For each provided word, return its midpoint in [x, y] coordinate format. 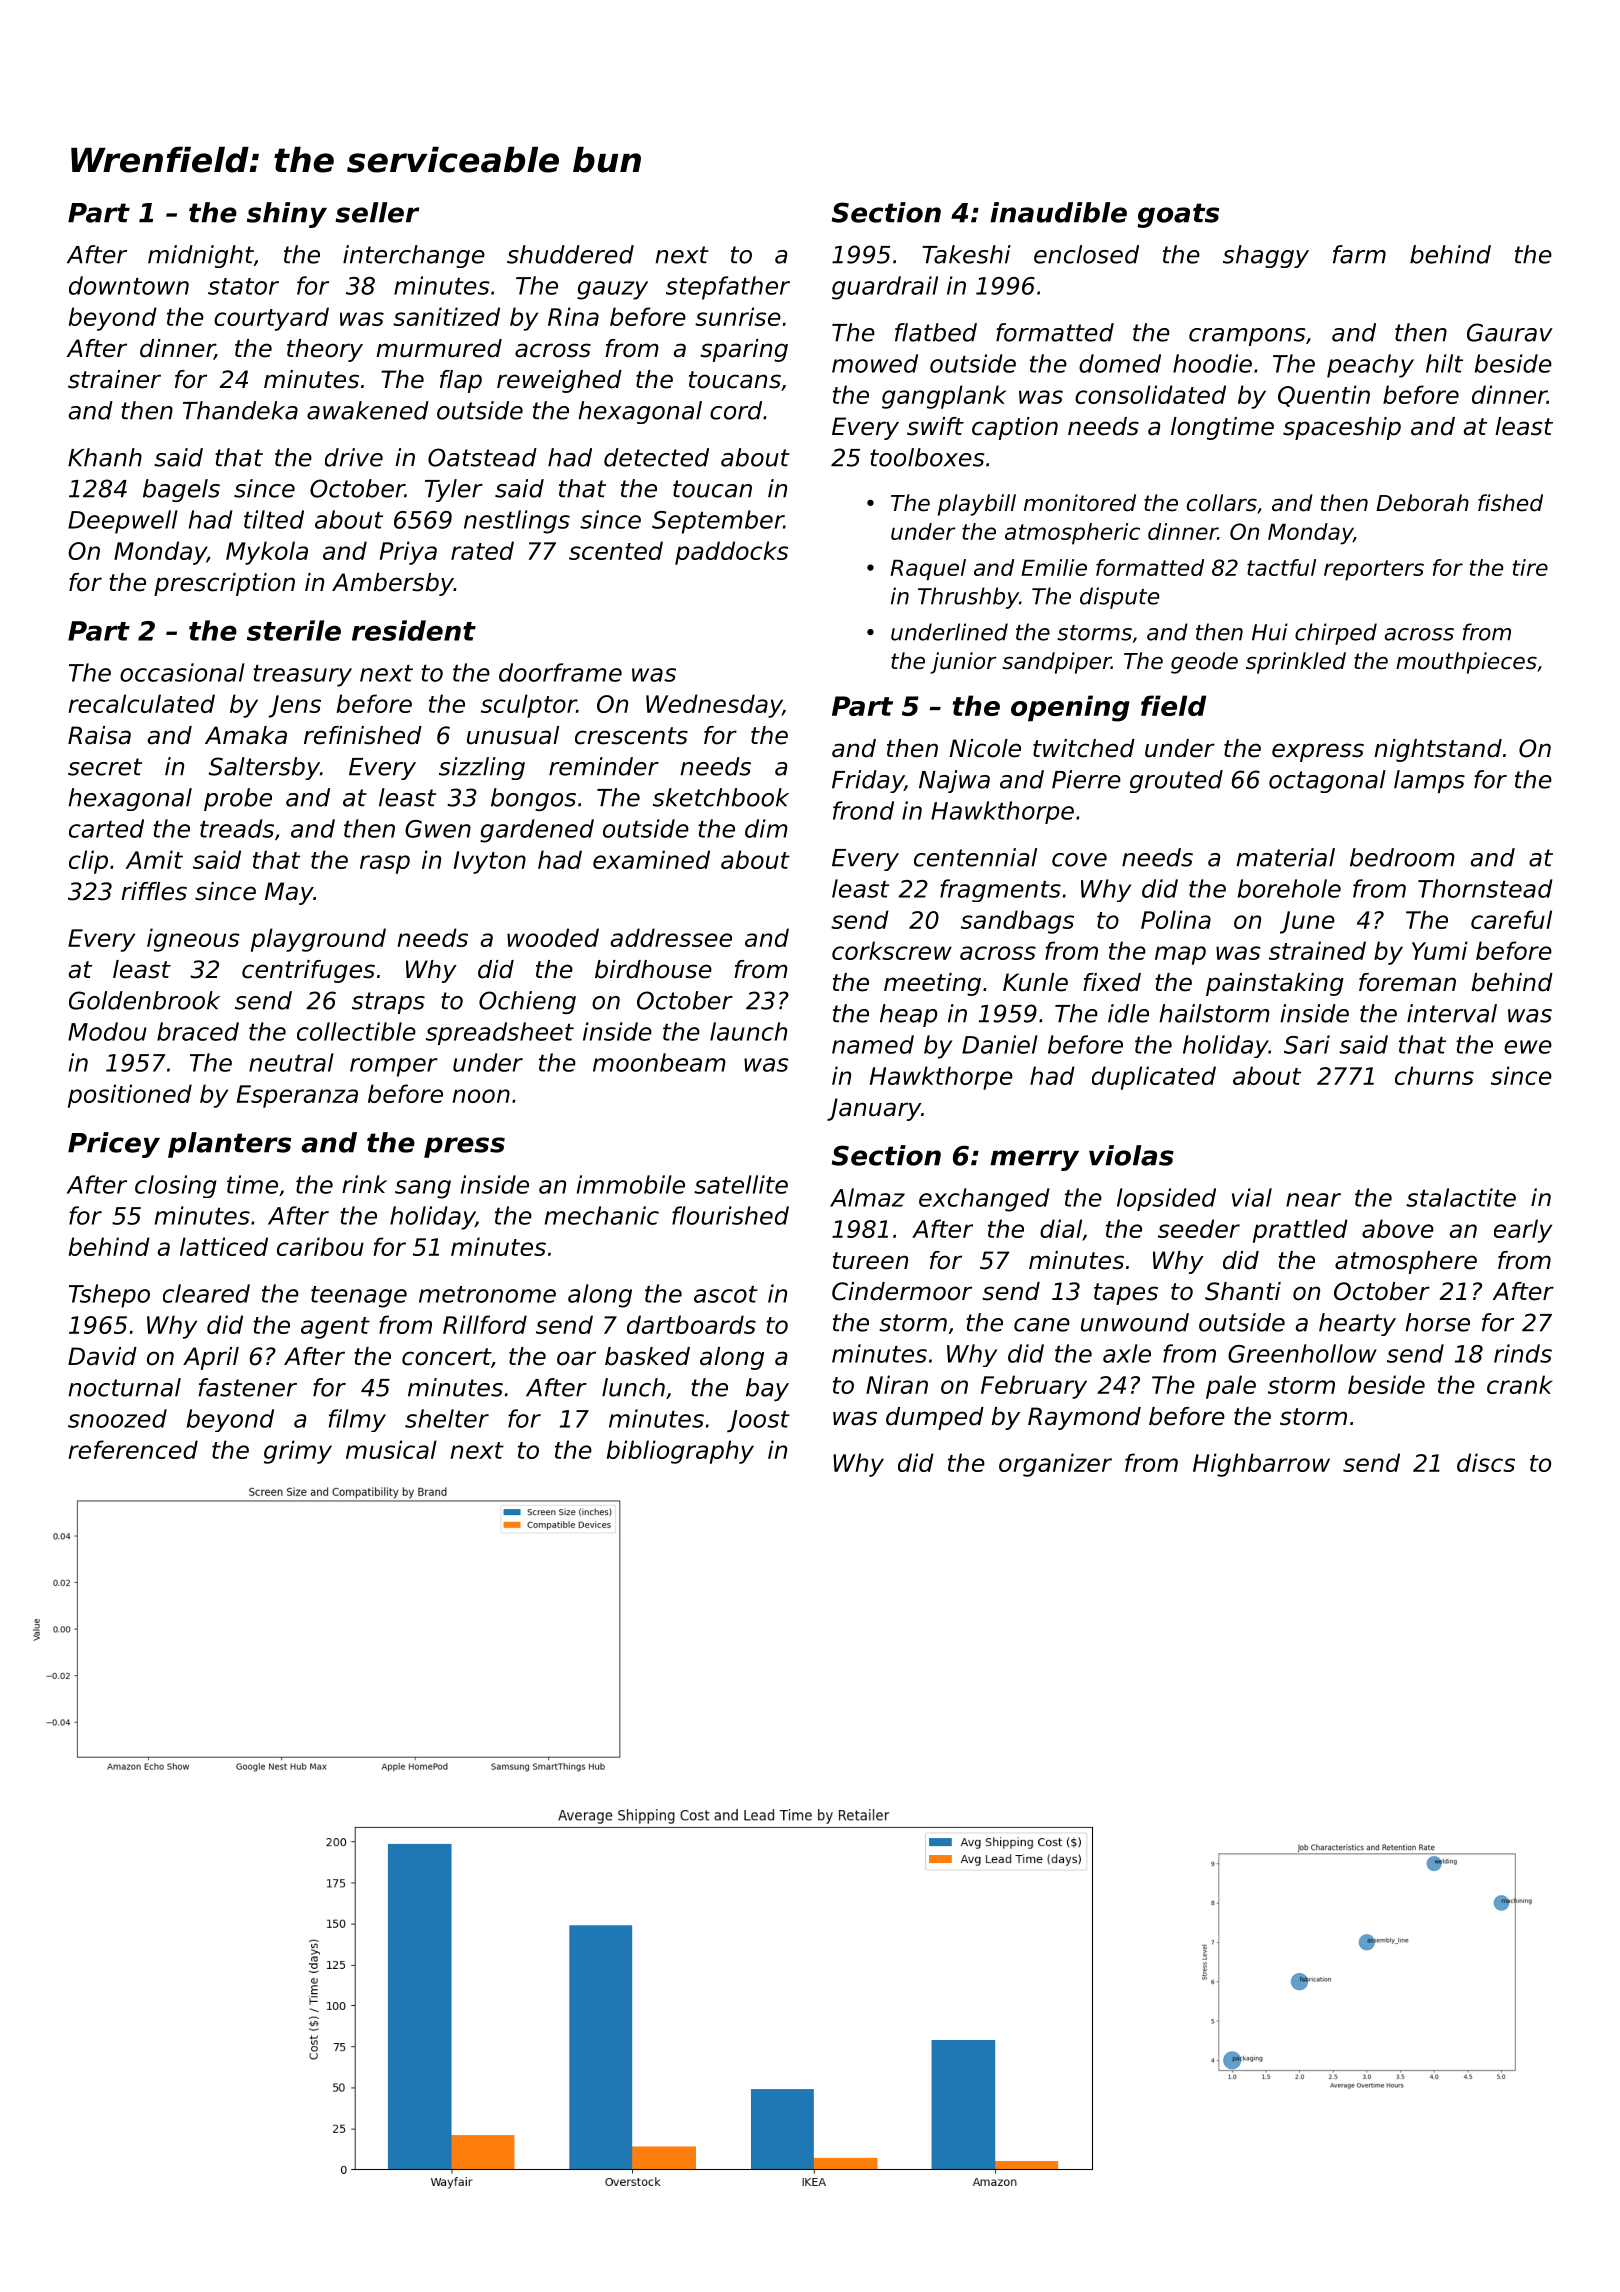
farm [1359, 254]
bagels [181, 490]
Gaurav [1510, 332]
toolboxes [927, 457]
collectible [356, 1031]
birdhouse [653, 969]
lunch [633, 1387]
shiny [287, 215]
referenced [133, 1449]
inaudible [1058, 212]
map [1180, 955]
